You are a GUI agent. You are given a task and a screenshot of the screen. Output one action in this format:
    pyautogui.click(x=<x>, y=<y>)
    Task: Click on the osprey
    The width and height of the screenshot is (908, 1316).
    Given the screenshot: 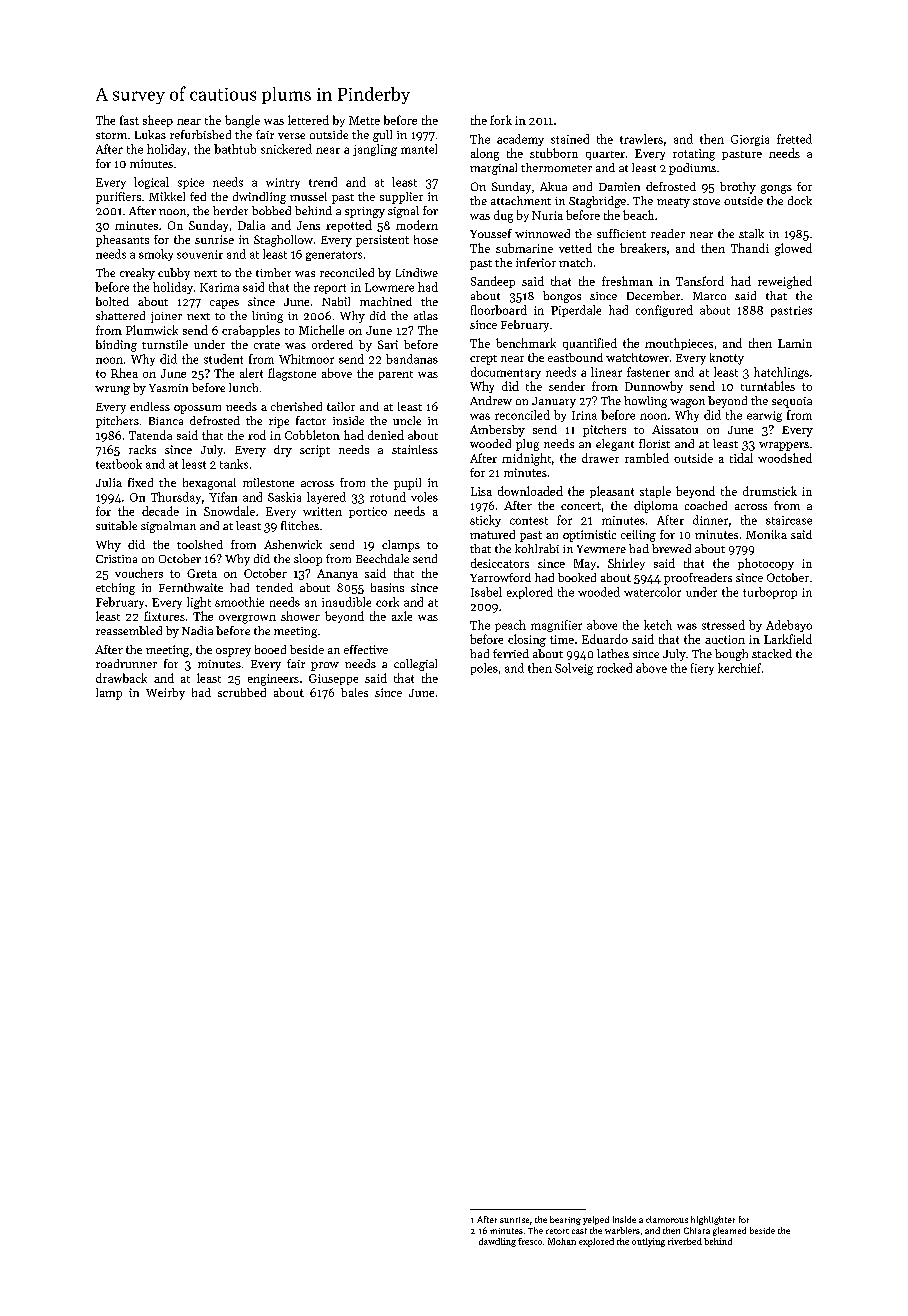 What is the action you would take?
    pyautogui.click(x=233, y=652)
